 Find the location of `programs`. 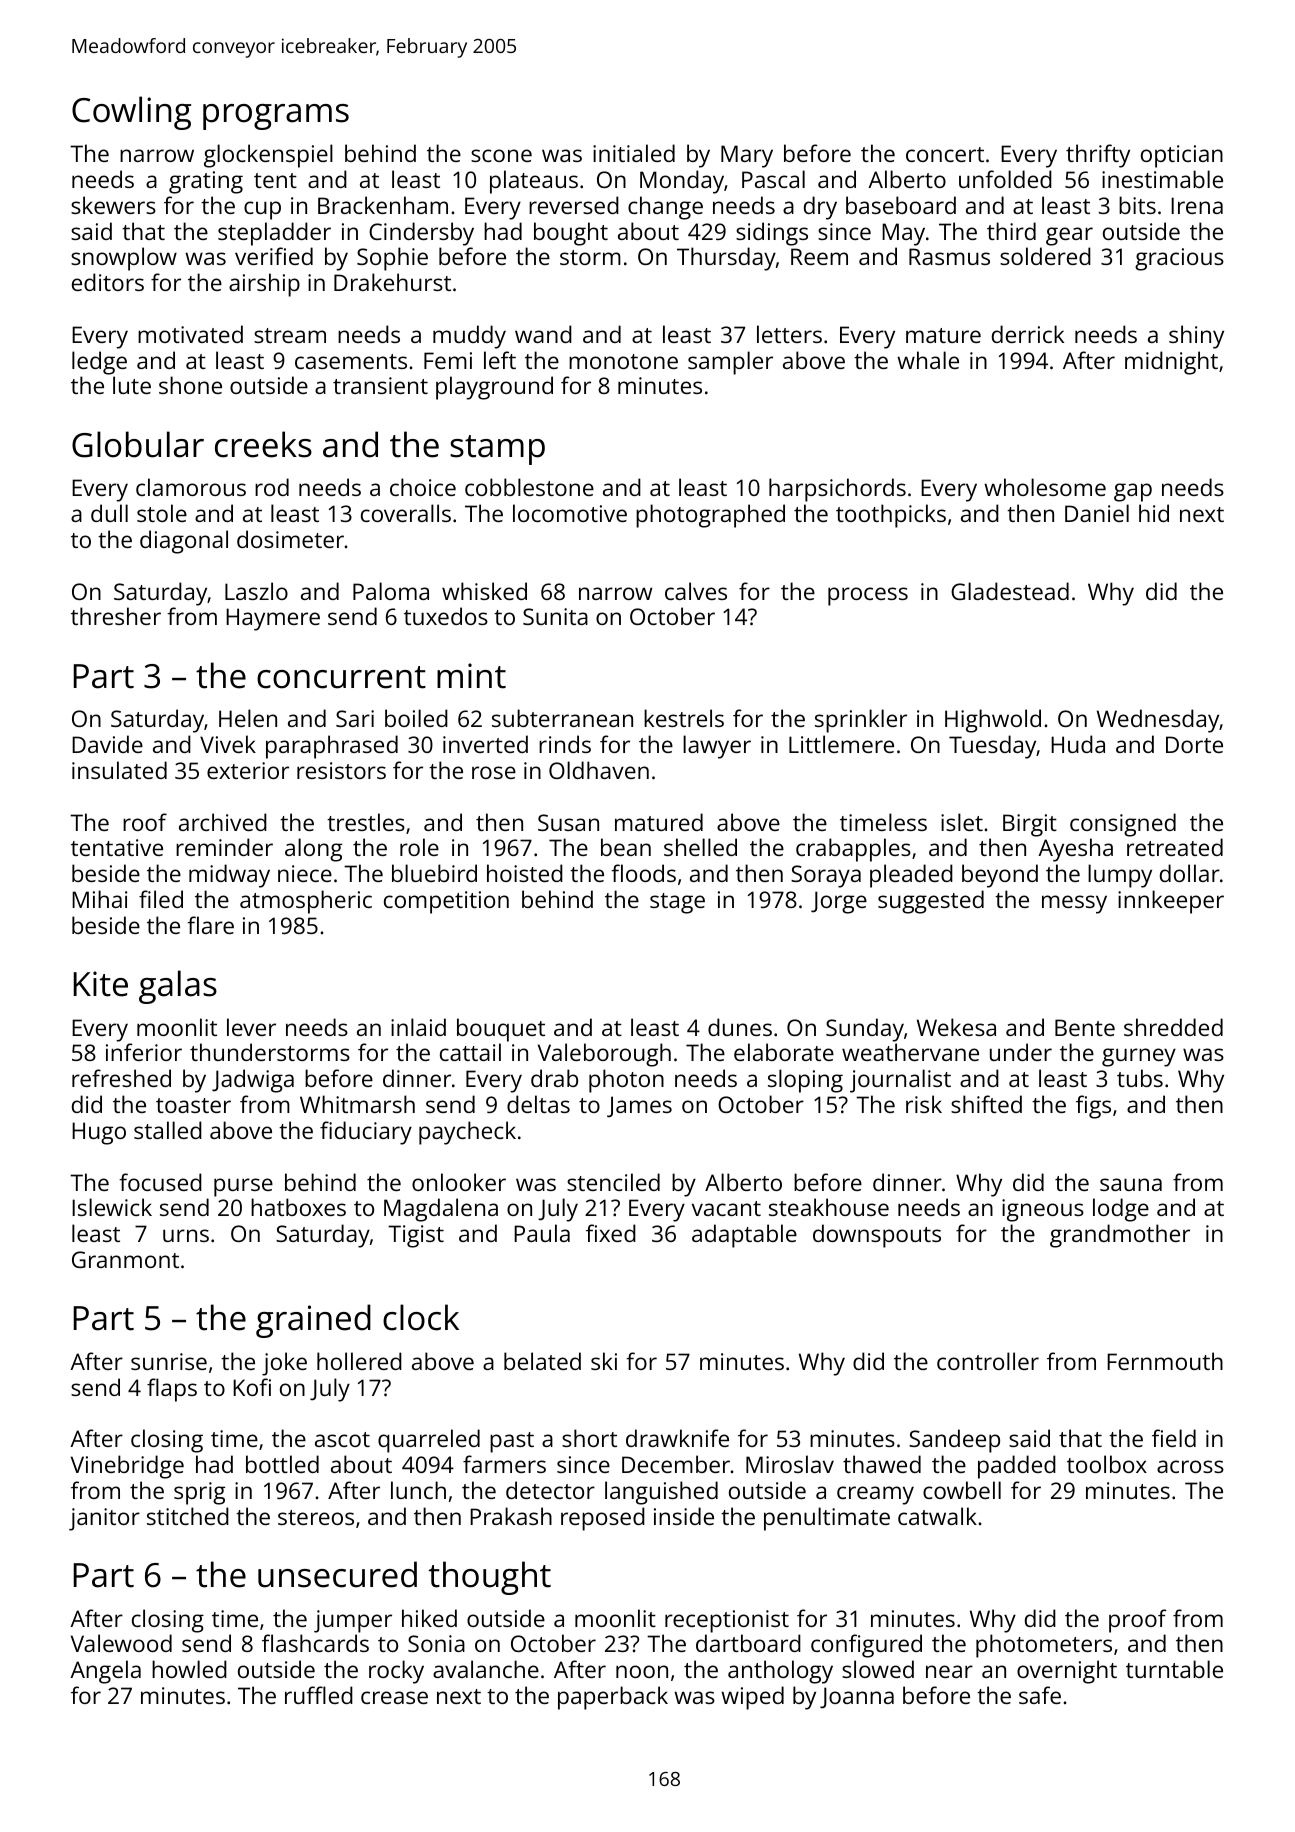

programs is located at coordinates (276, 117).
